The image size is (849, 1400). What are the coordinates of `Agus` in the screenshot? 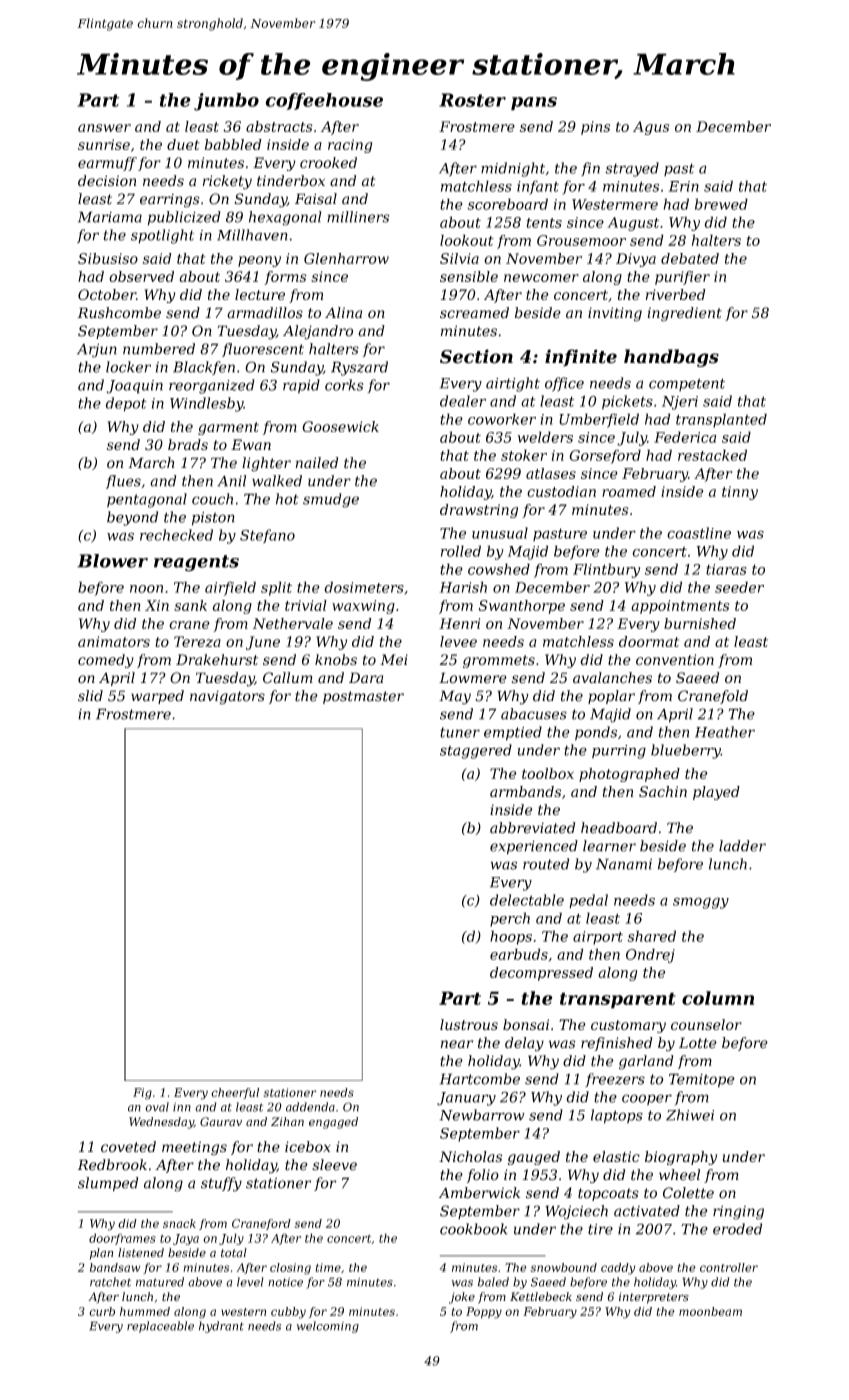 It's located at (651, 128).
